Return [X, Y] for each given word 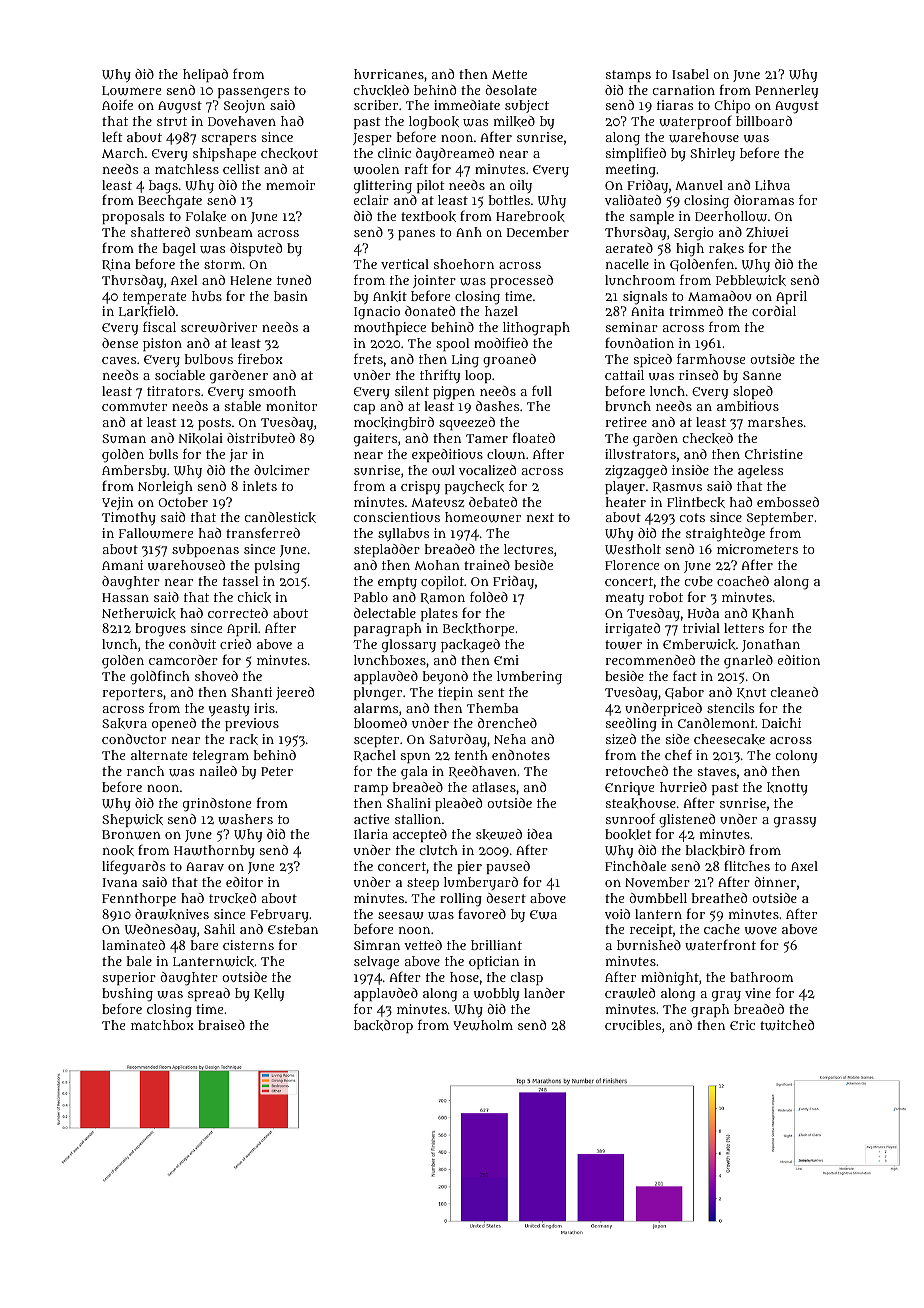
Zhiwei [767, 232]
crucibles [633, 1025]
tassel [241, 581]
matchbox [162, 1025]
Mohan [437, 565]
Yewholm [483, 1025]
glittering [383, 187]
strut [172, 121]
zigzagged [636, 472]
